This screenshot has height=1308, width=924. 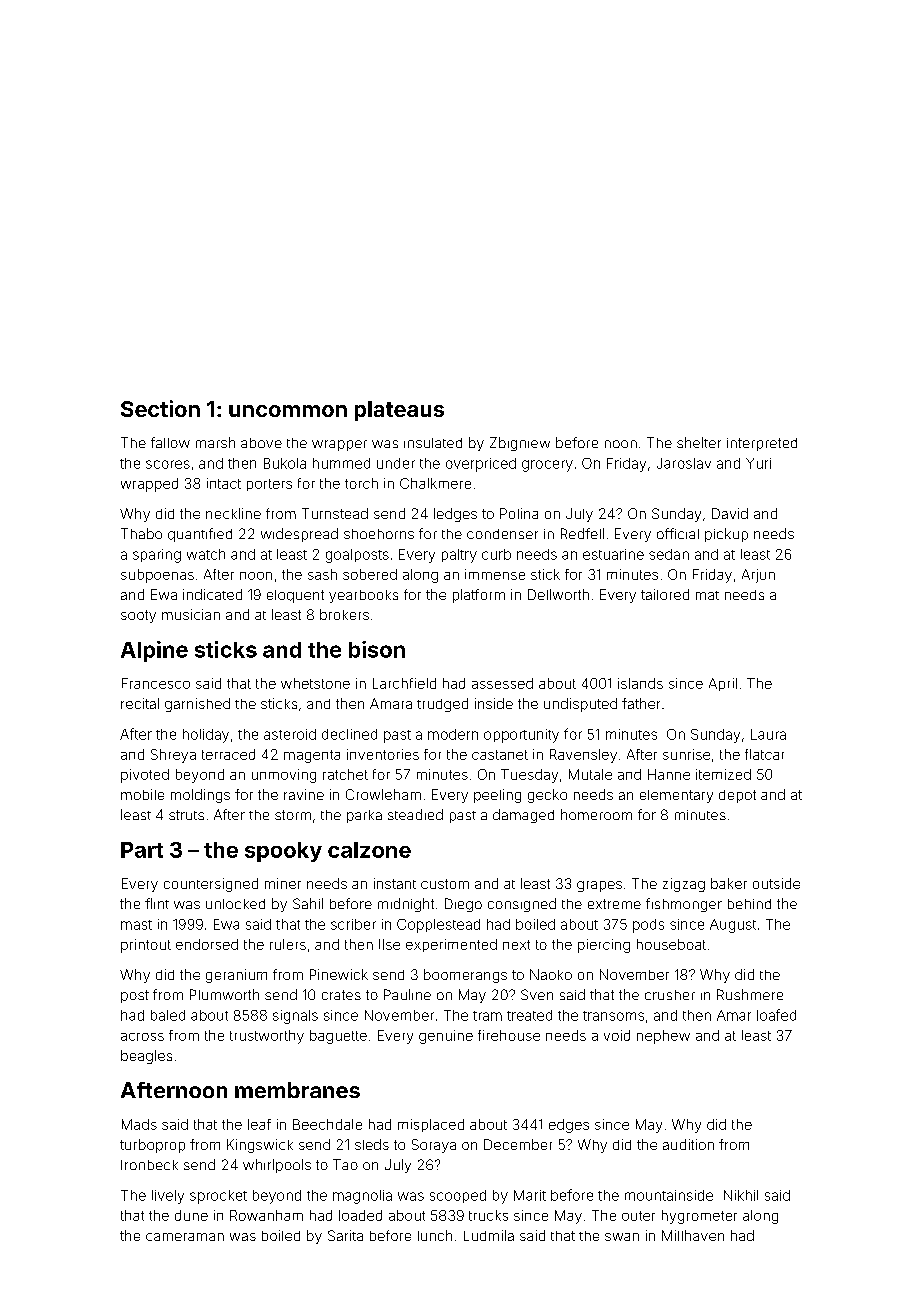 I want to click on Part, so click(x=142, y=850).
